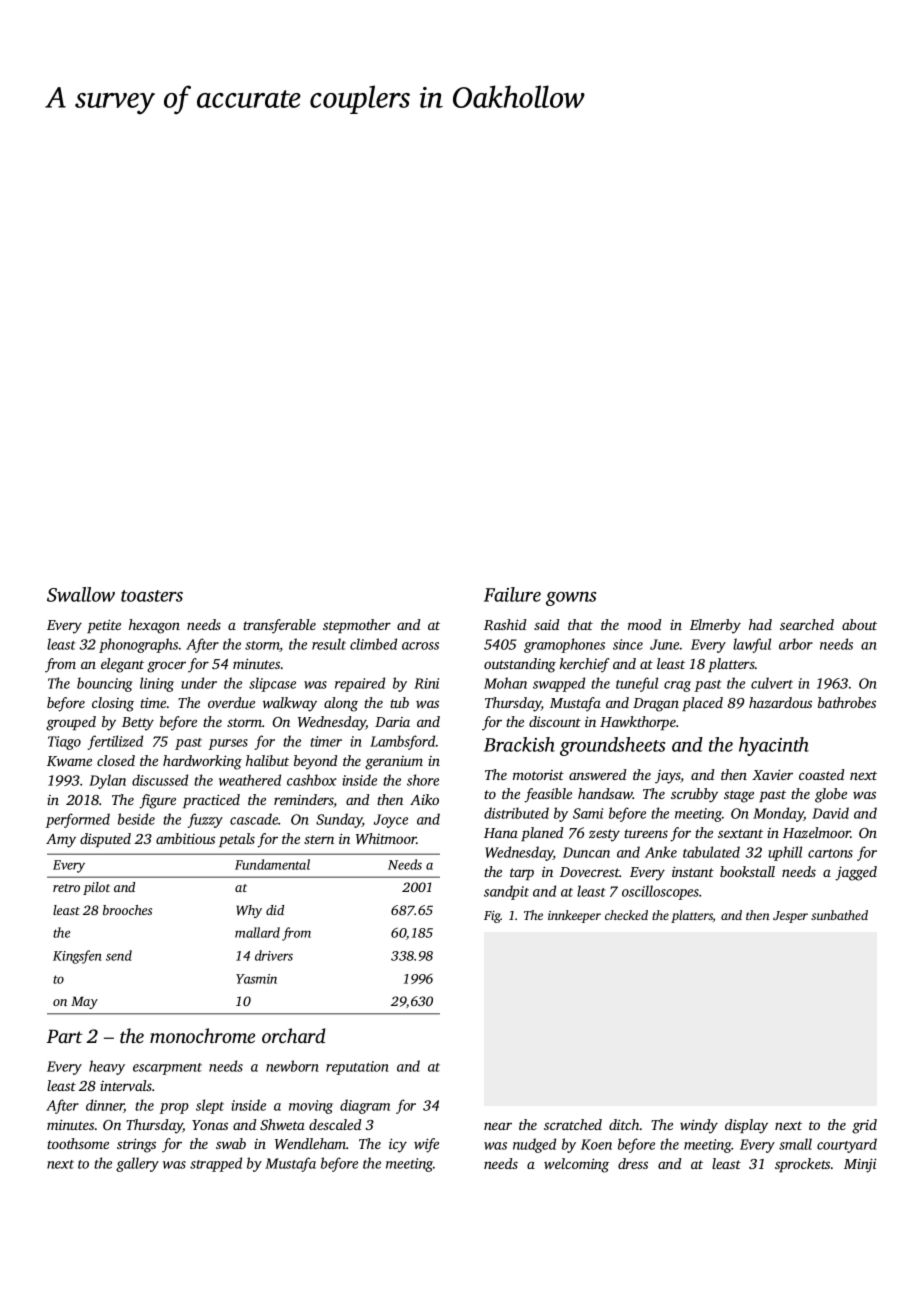 This screenshot has width=924, height=1314. Describe the element at coordinates (78, 1143) in the screenshot. I see `toothsome` at that location.
